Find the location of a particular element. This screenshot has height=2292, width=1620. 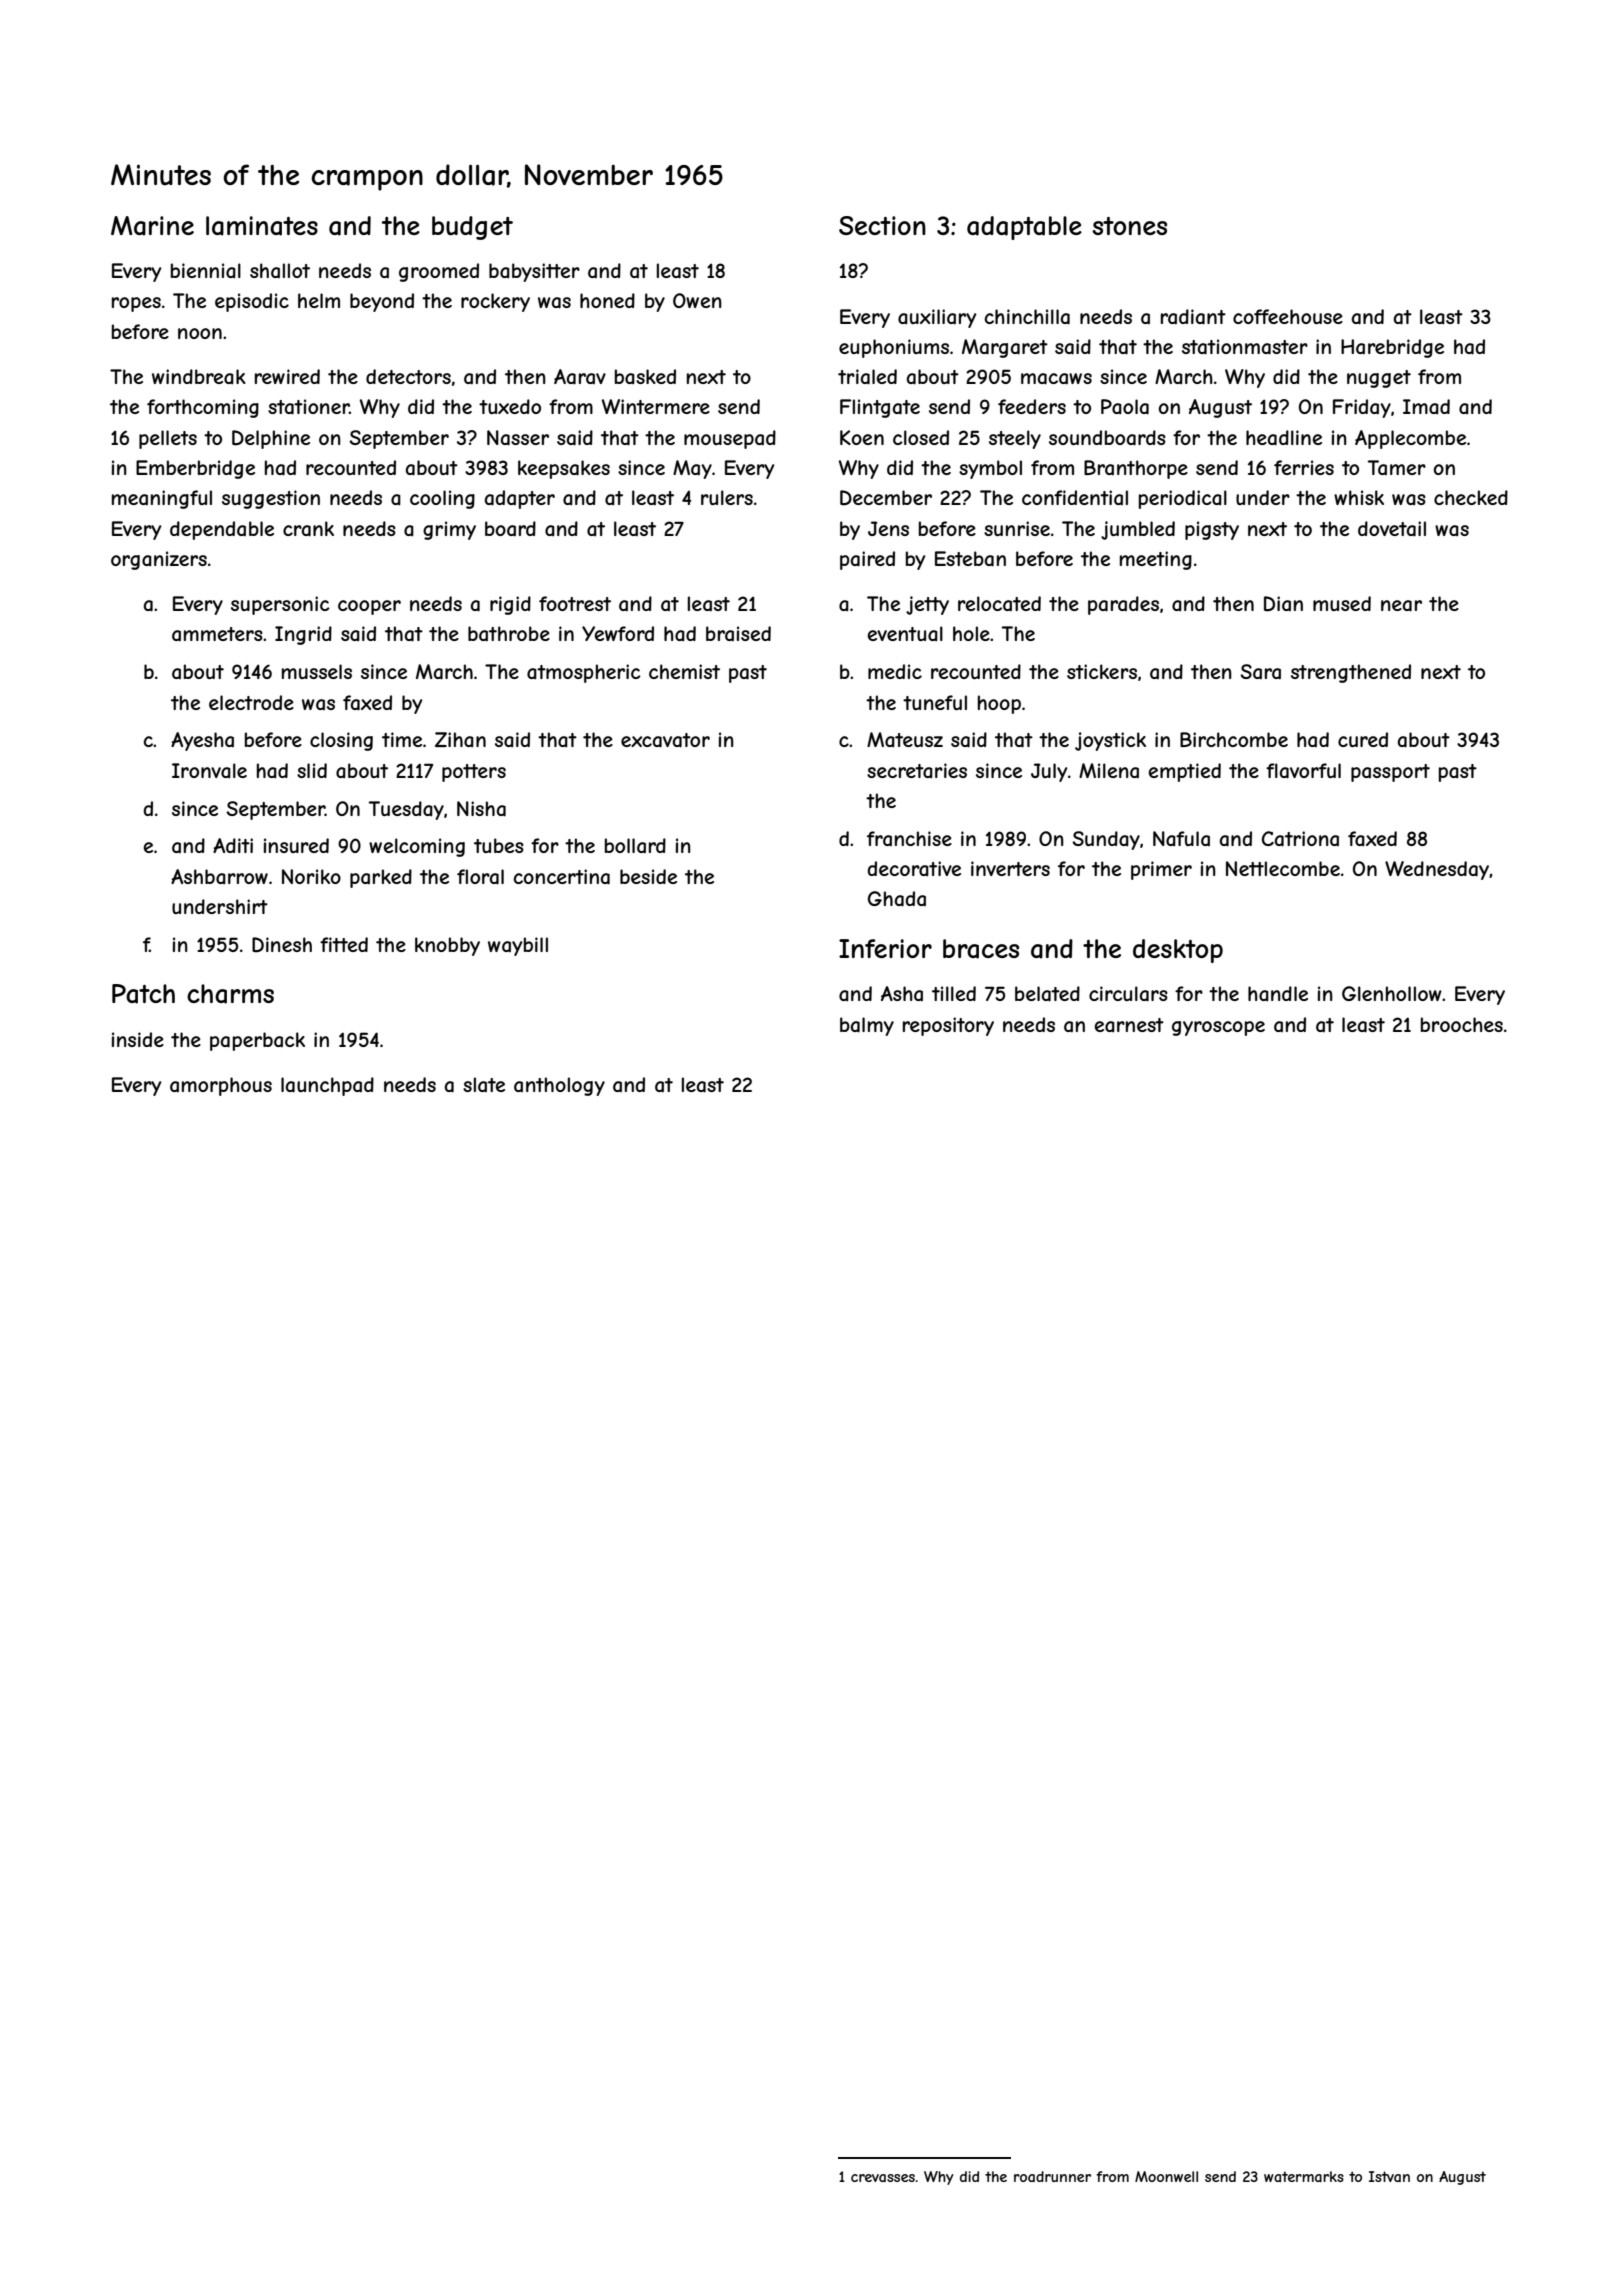

amorphous is located at coordinates (221, 1086).
